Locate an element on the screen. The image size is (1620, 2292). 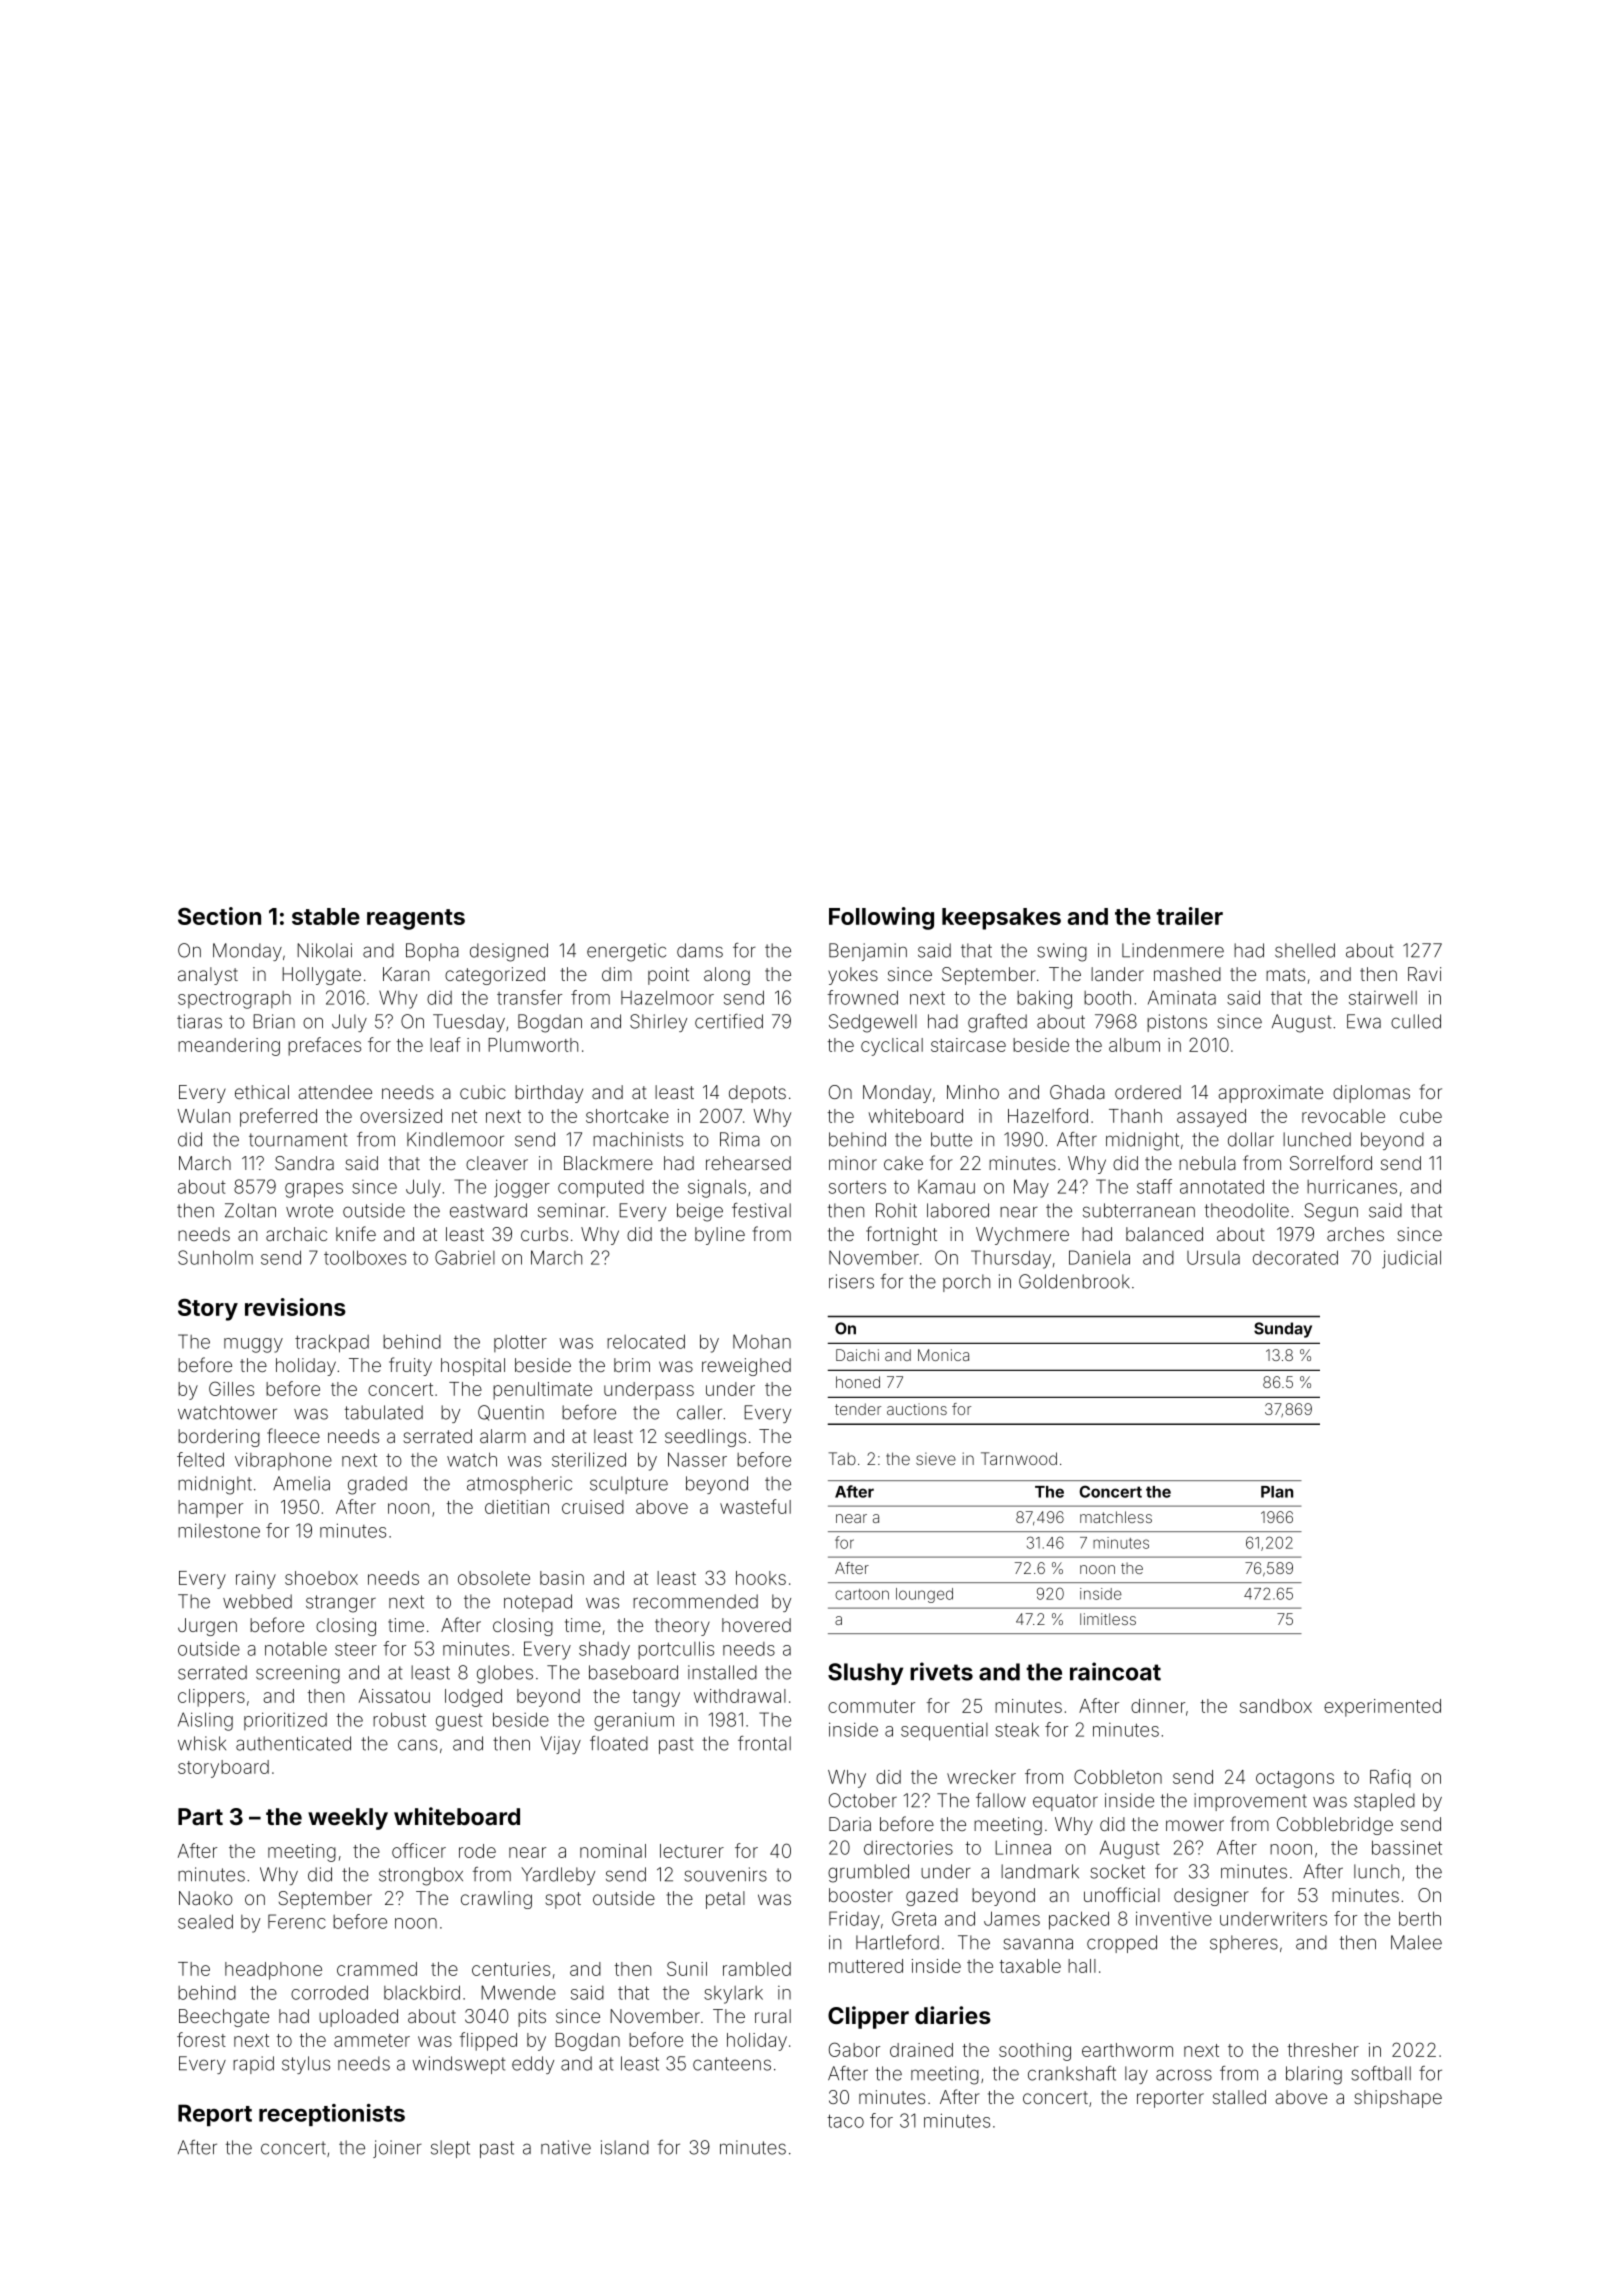
directories is located at coordinates (908, 1847).
